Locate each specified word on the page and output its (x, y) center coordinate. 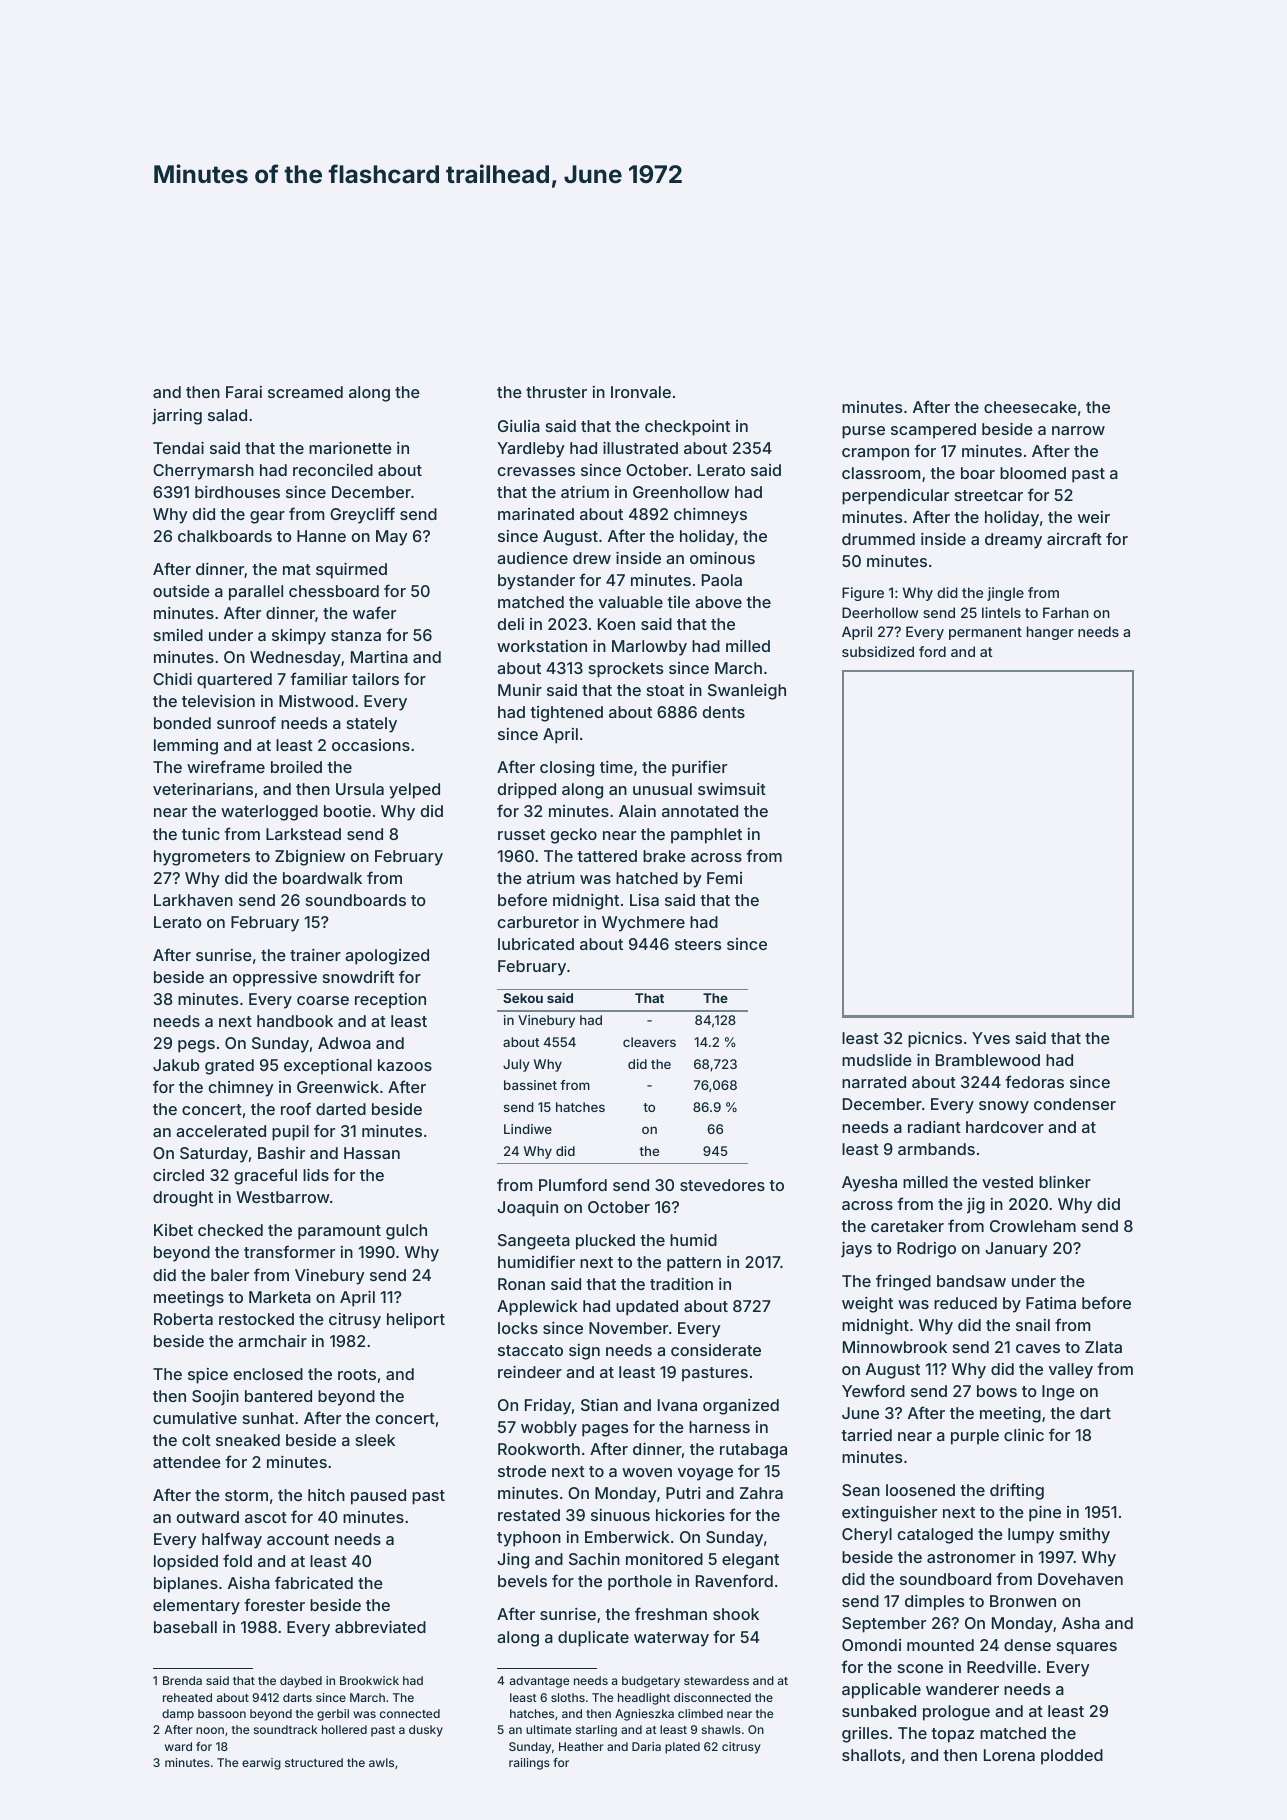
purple (975, 1437)
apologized (387, 957)
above (718, 602)
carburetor (538, 922)
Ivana (677, 1405)
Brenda (182, 1680)
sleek (375, 1440)
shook (736, 1614)
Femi (724, 878)
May (392, 538)
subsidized (878, 651)
